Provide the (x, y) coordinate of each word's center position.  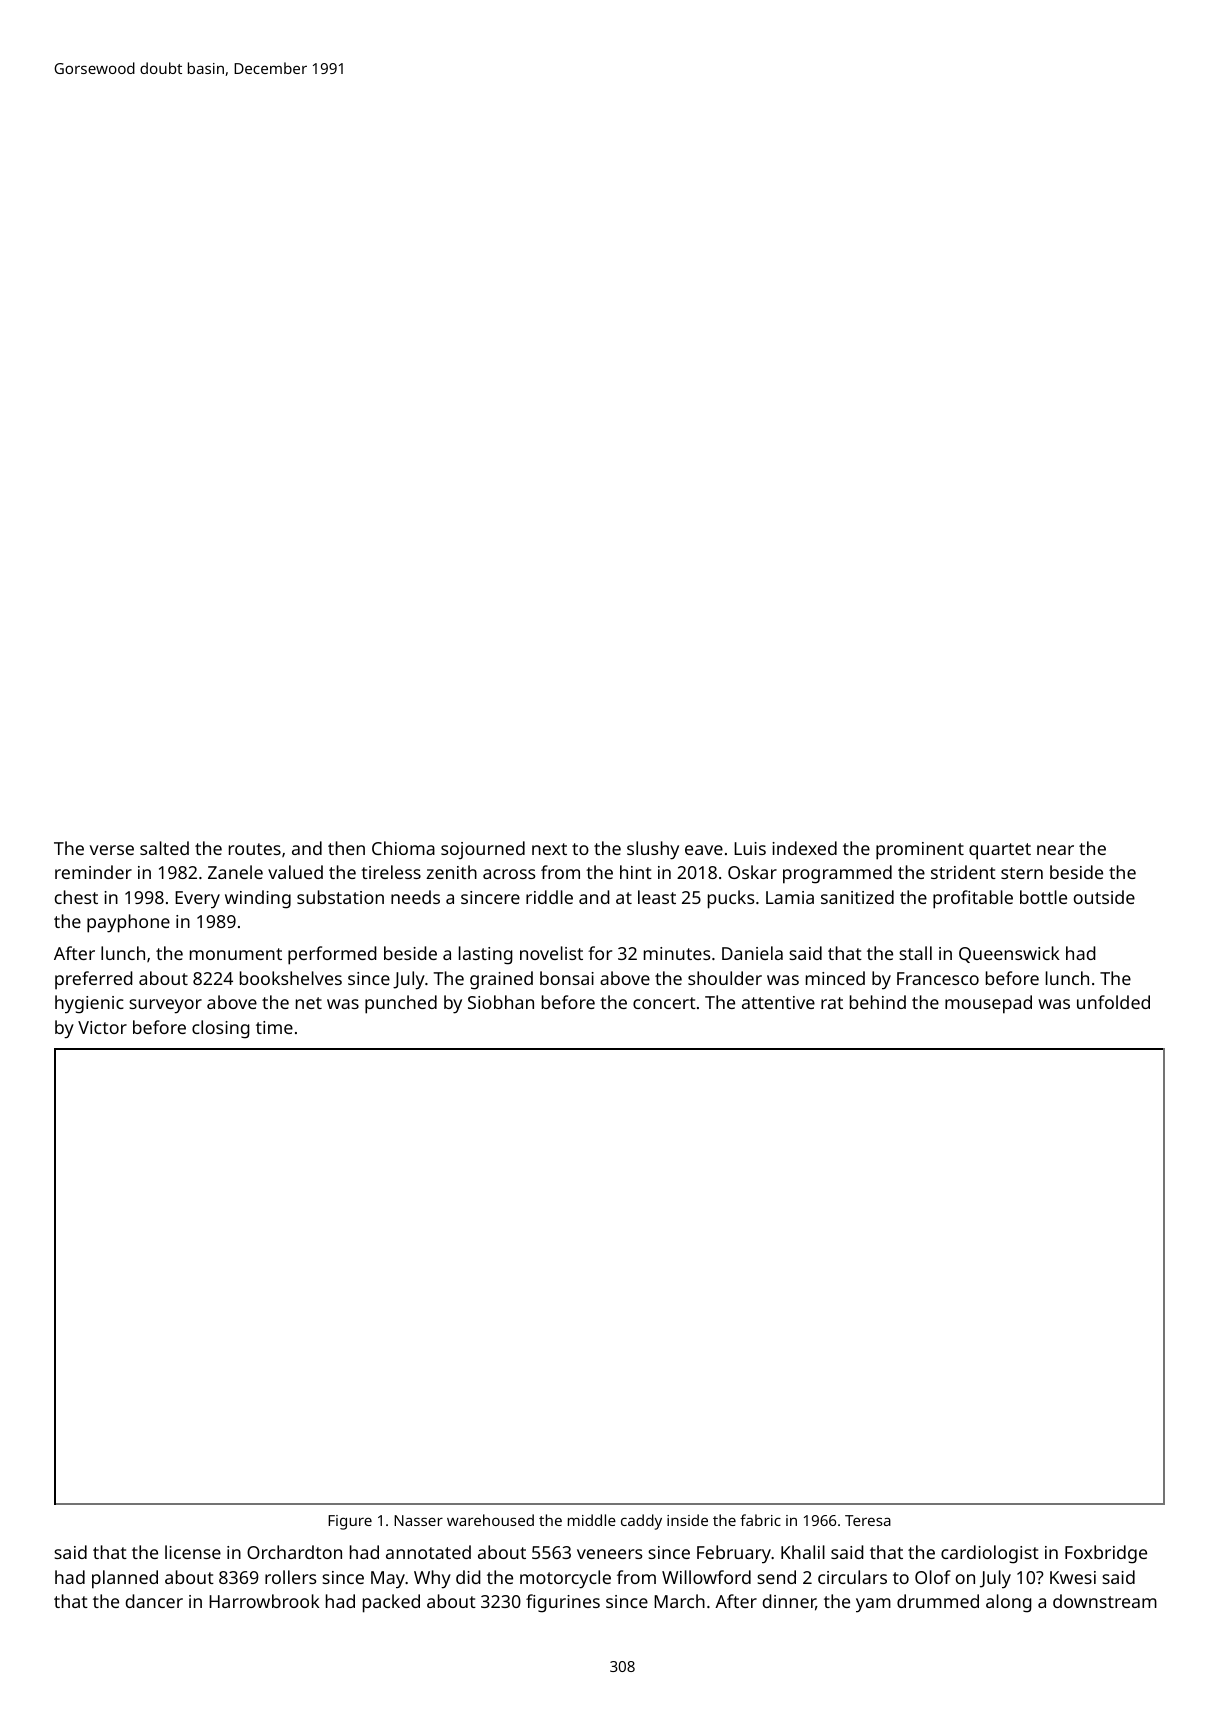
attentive (778, 1002)
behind (878, 1002)
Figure (350, 1522)
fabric (760, 1520)
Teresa (868, 1520)
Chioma (403, 848)
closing (221, 1029)
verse (112, 850)
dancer (154, 1601)
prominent (920, 851)
